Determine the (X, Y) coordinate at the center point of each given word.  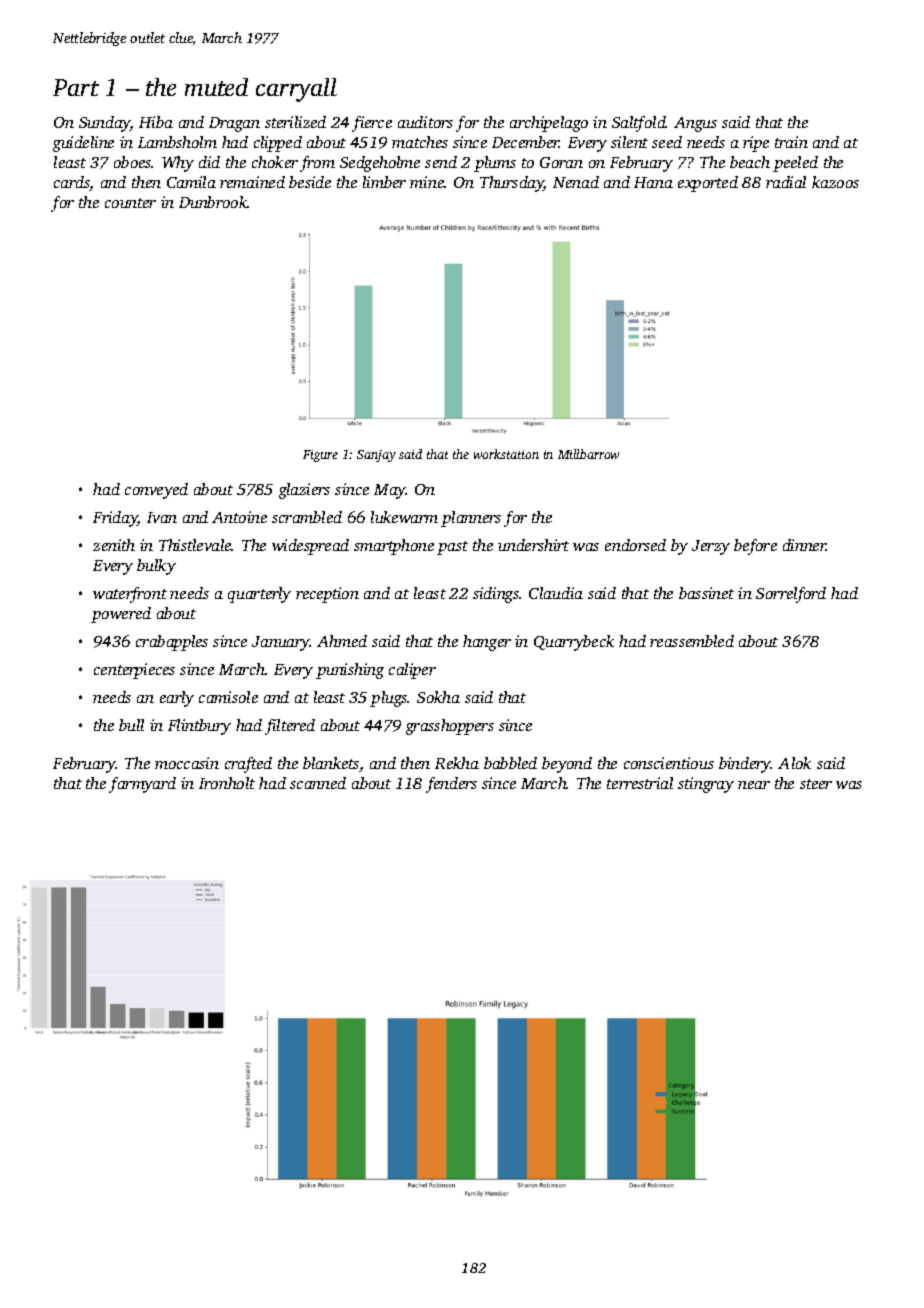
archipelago (549, 124)
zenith (114, 545)
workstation (506, 454)
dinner (804, 545)
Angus (695, 124)
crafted (248, 765)
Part (76, 87)
